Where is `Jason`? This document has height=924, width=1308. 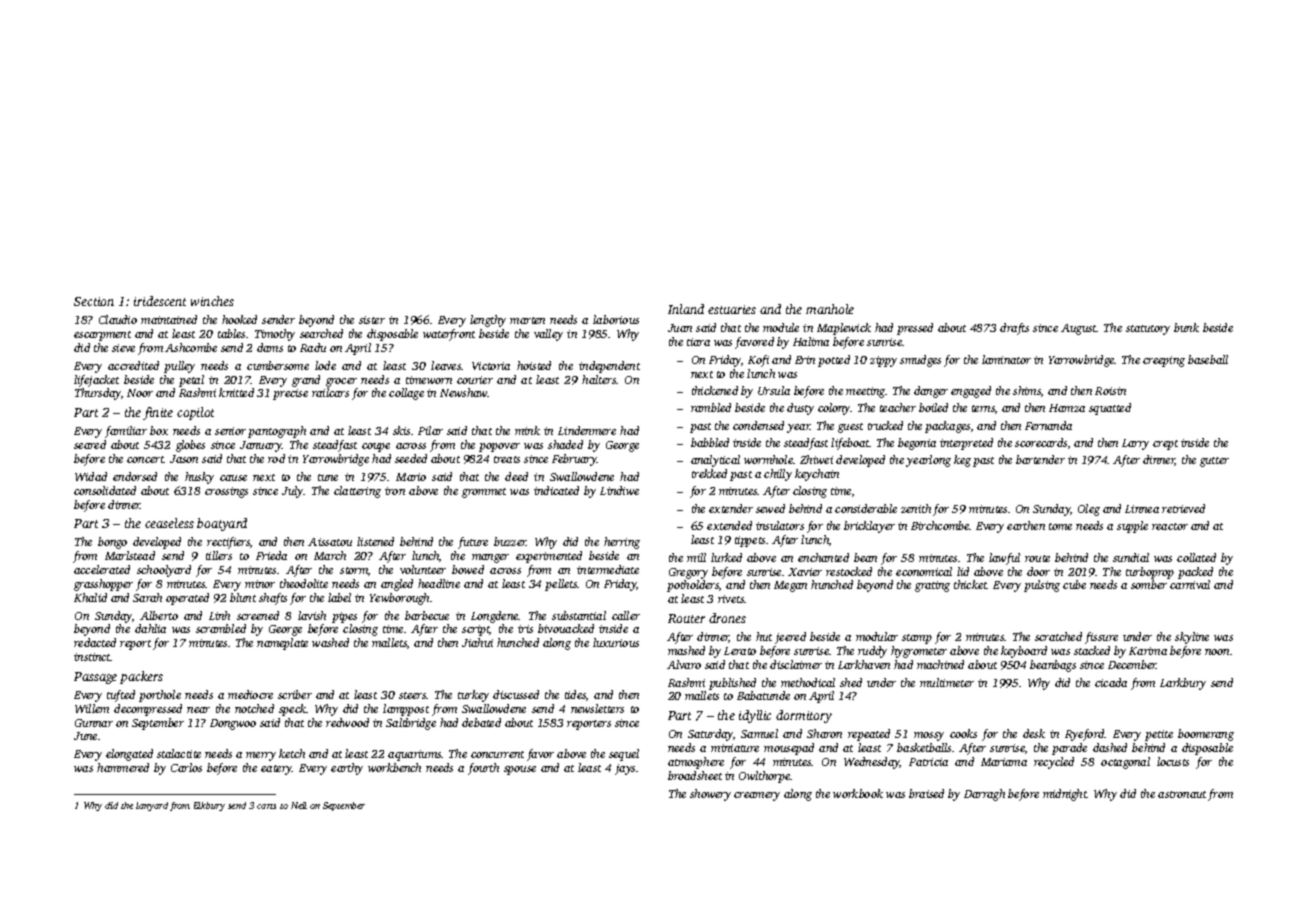
Jason is located at coordinates (184, 459).
